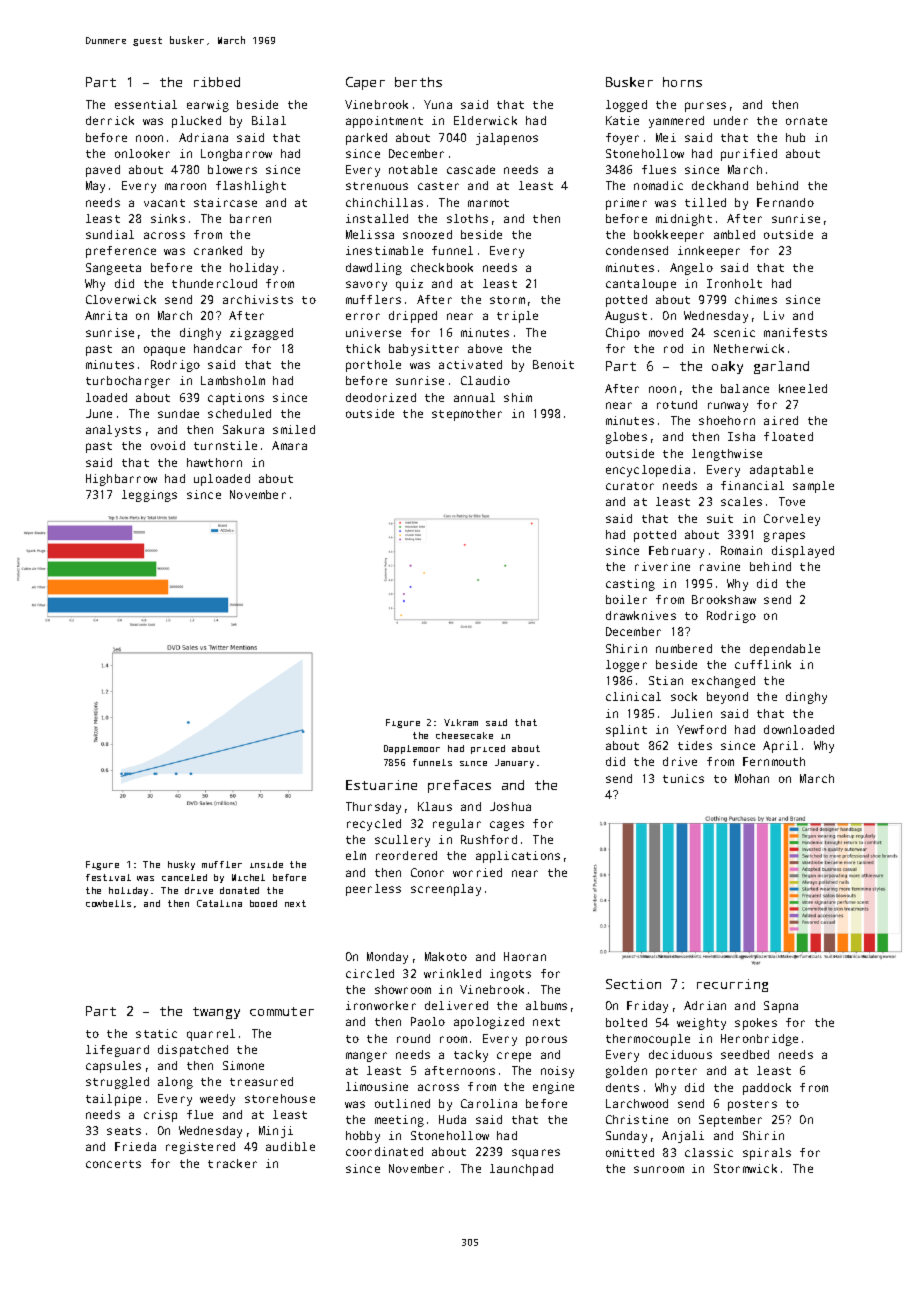 The height and width of the image is (1308, 924). Describe the element at coordinates (113, 1164) in the image. I see `concerts` at that location.
